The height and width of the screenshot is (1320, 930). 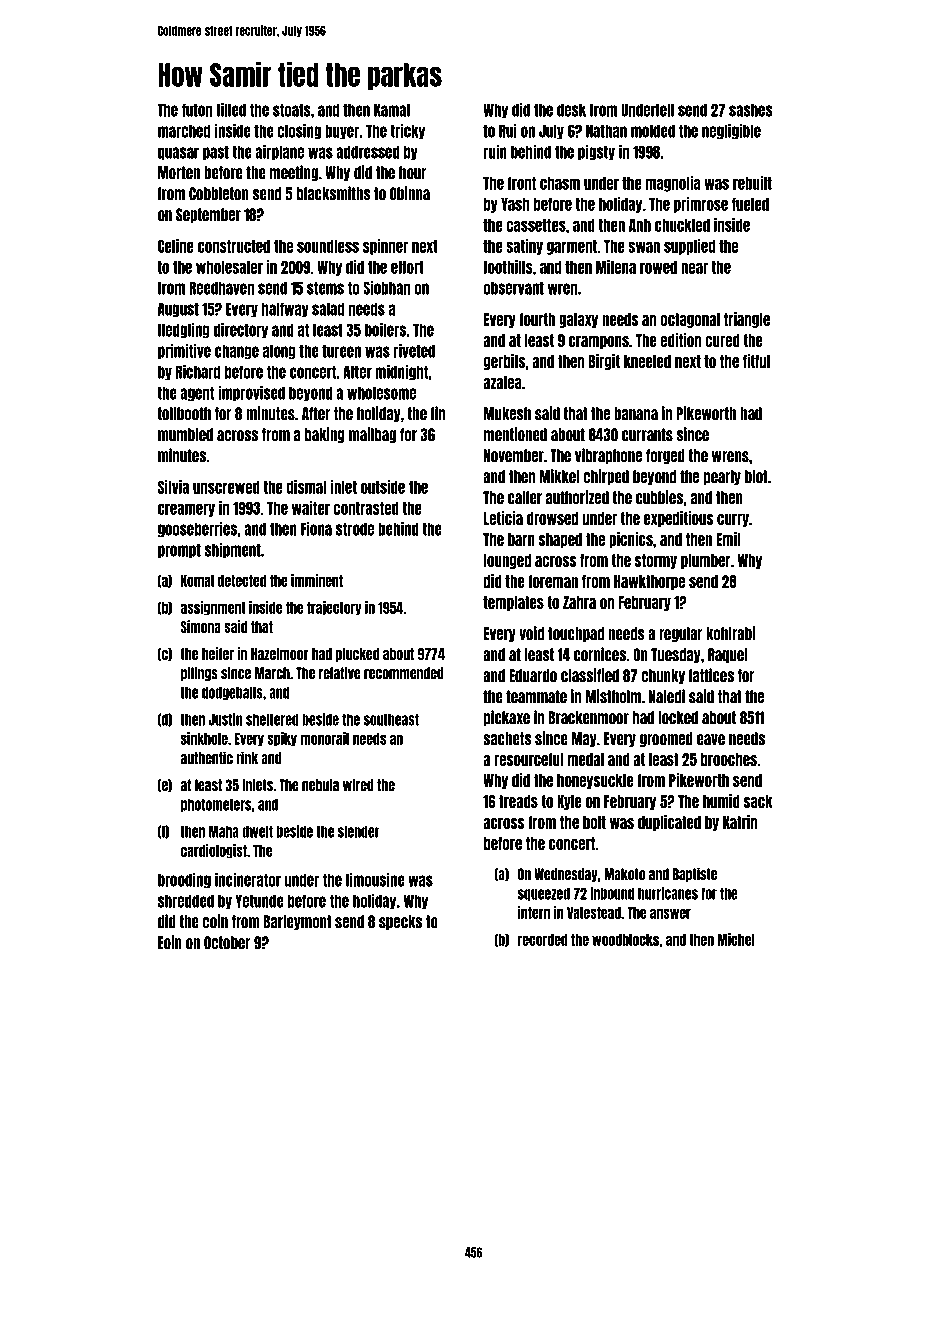 I want to click on currants, so click(x=647, y=435).
